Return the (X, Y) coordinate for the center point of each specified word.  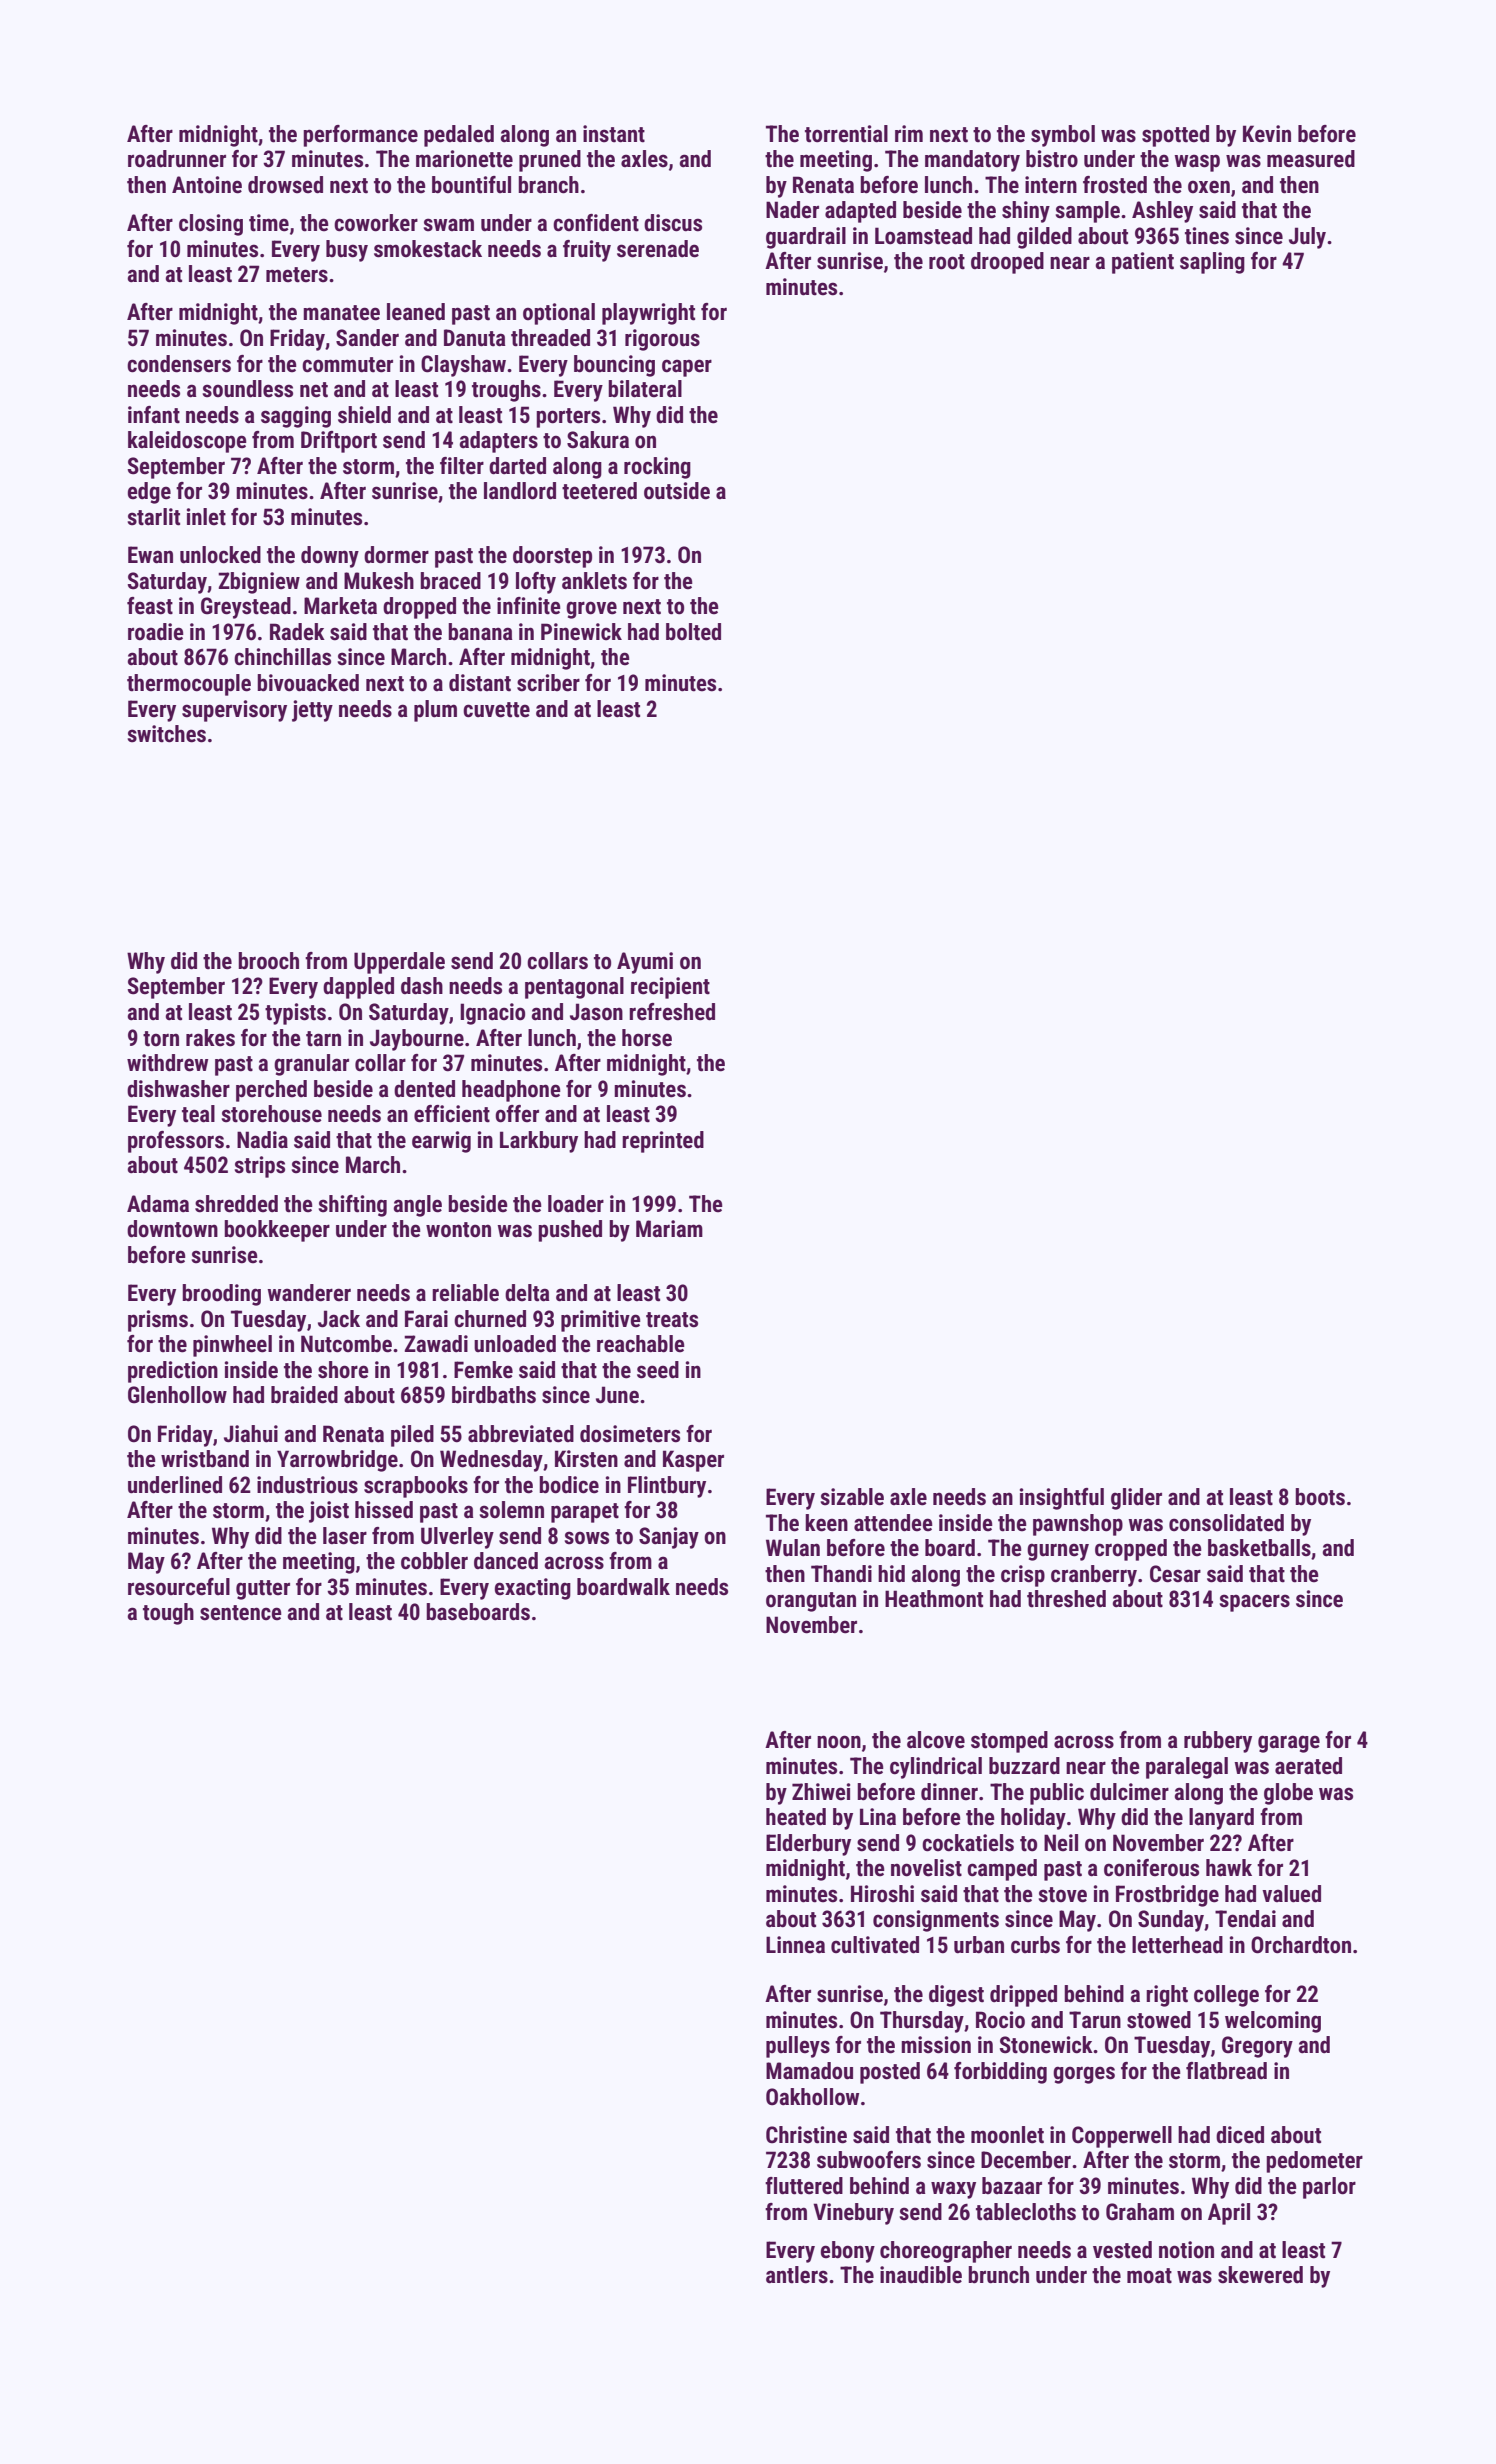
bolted (693, 632)
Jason (596, 1012)
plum (435, 711)
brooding (221, 1295)
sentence (241, 1613)
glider (1136, 1499)
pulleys (798, 2047)
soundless (248, 389)
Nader (792, 210)
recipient (670, 988)
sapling (1212, 263)
